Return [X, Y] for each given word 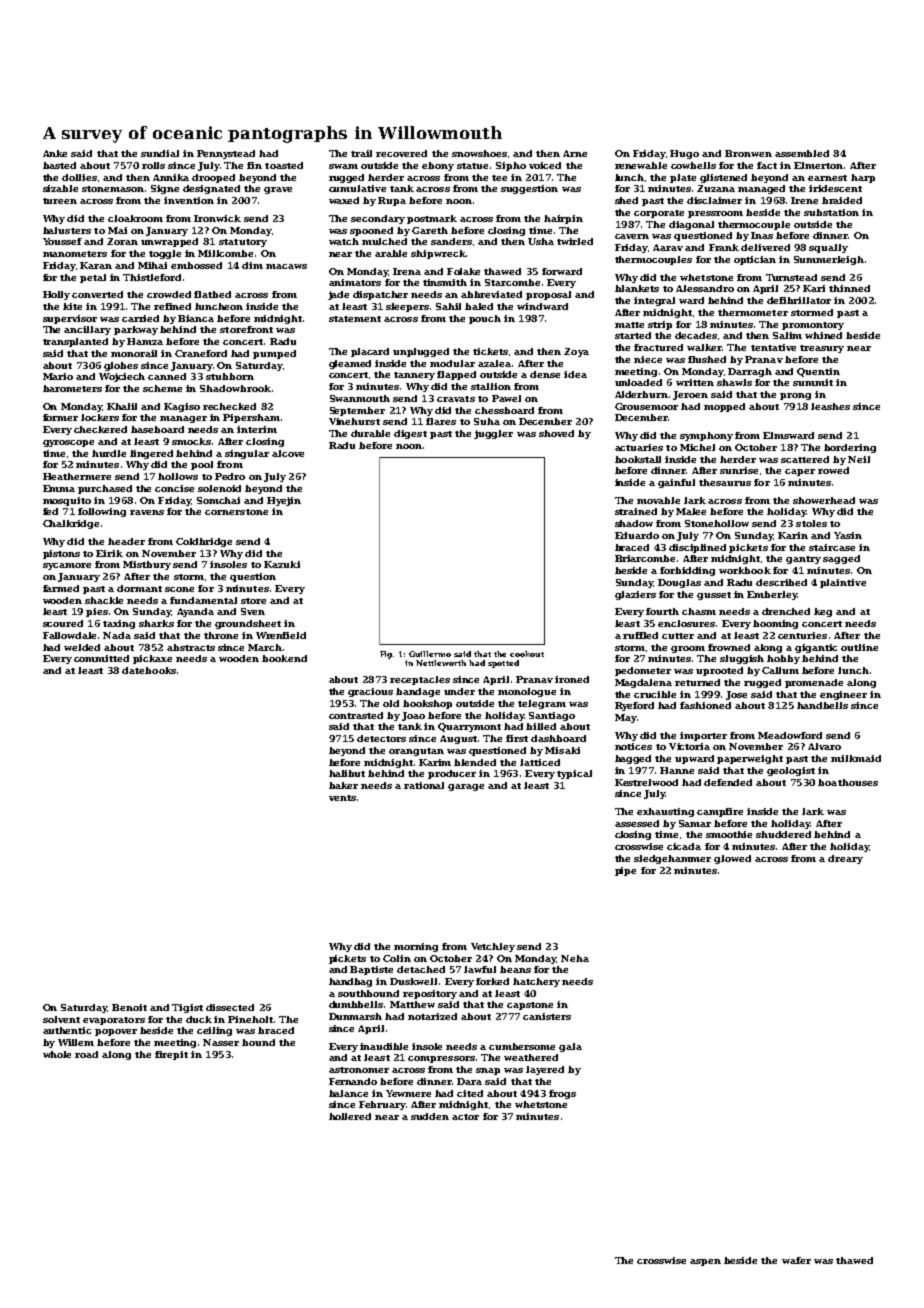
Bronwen [748, 153]
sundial [160, 153]
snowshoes [479, 153]
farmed [61, 588]
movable [658, 500]
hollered [350, 1116]
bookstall [638, 459]
